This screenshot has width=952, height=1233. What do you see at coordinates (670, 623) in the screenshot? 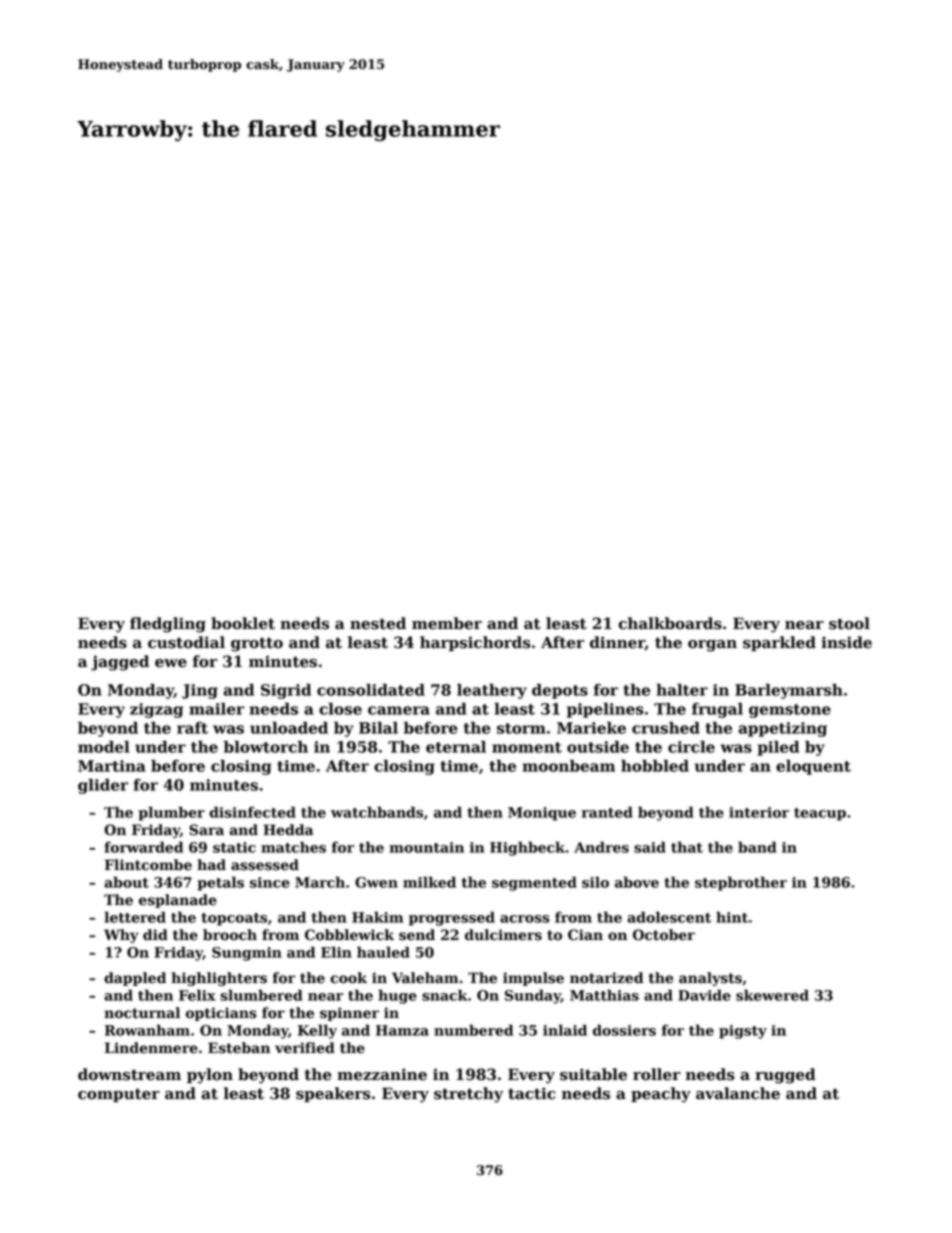
I see `chalkboards` at bounding box center [670, 623].
